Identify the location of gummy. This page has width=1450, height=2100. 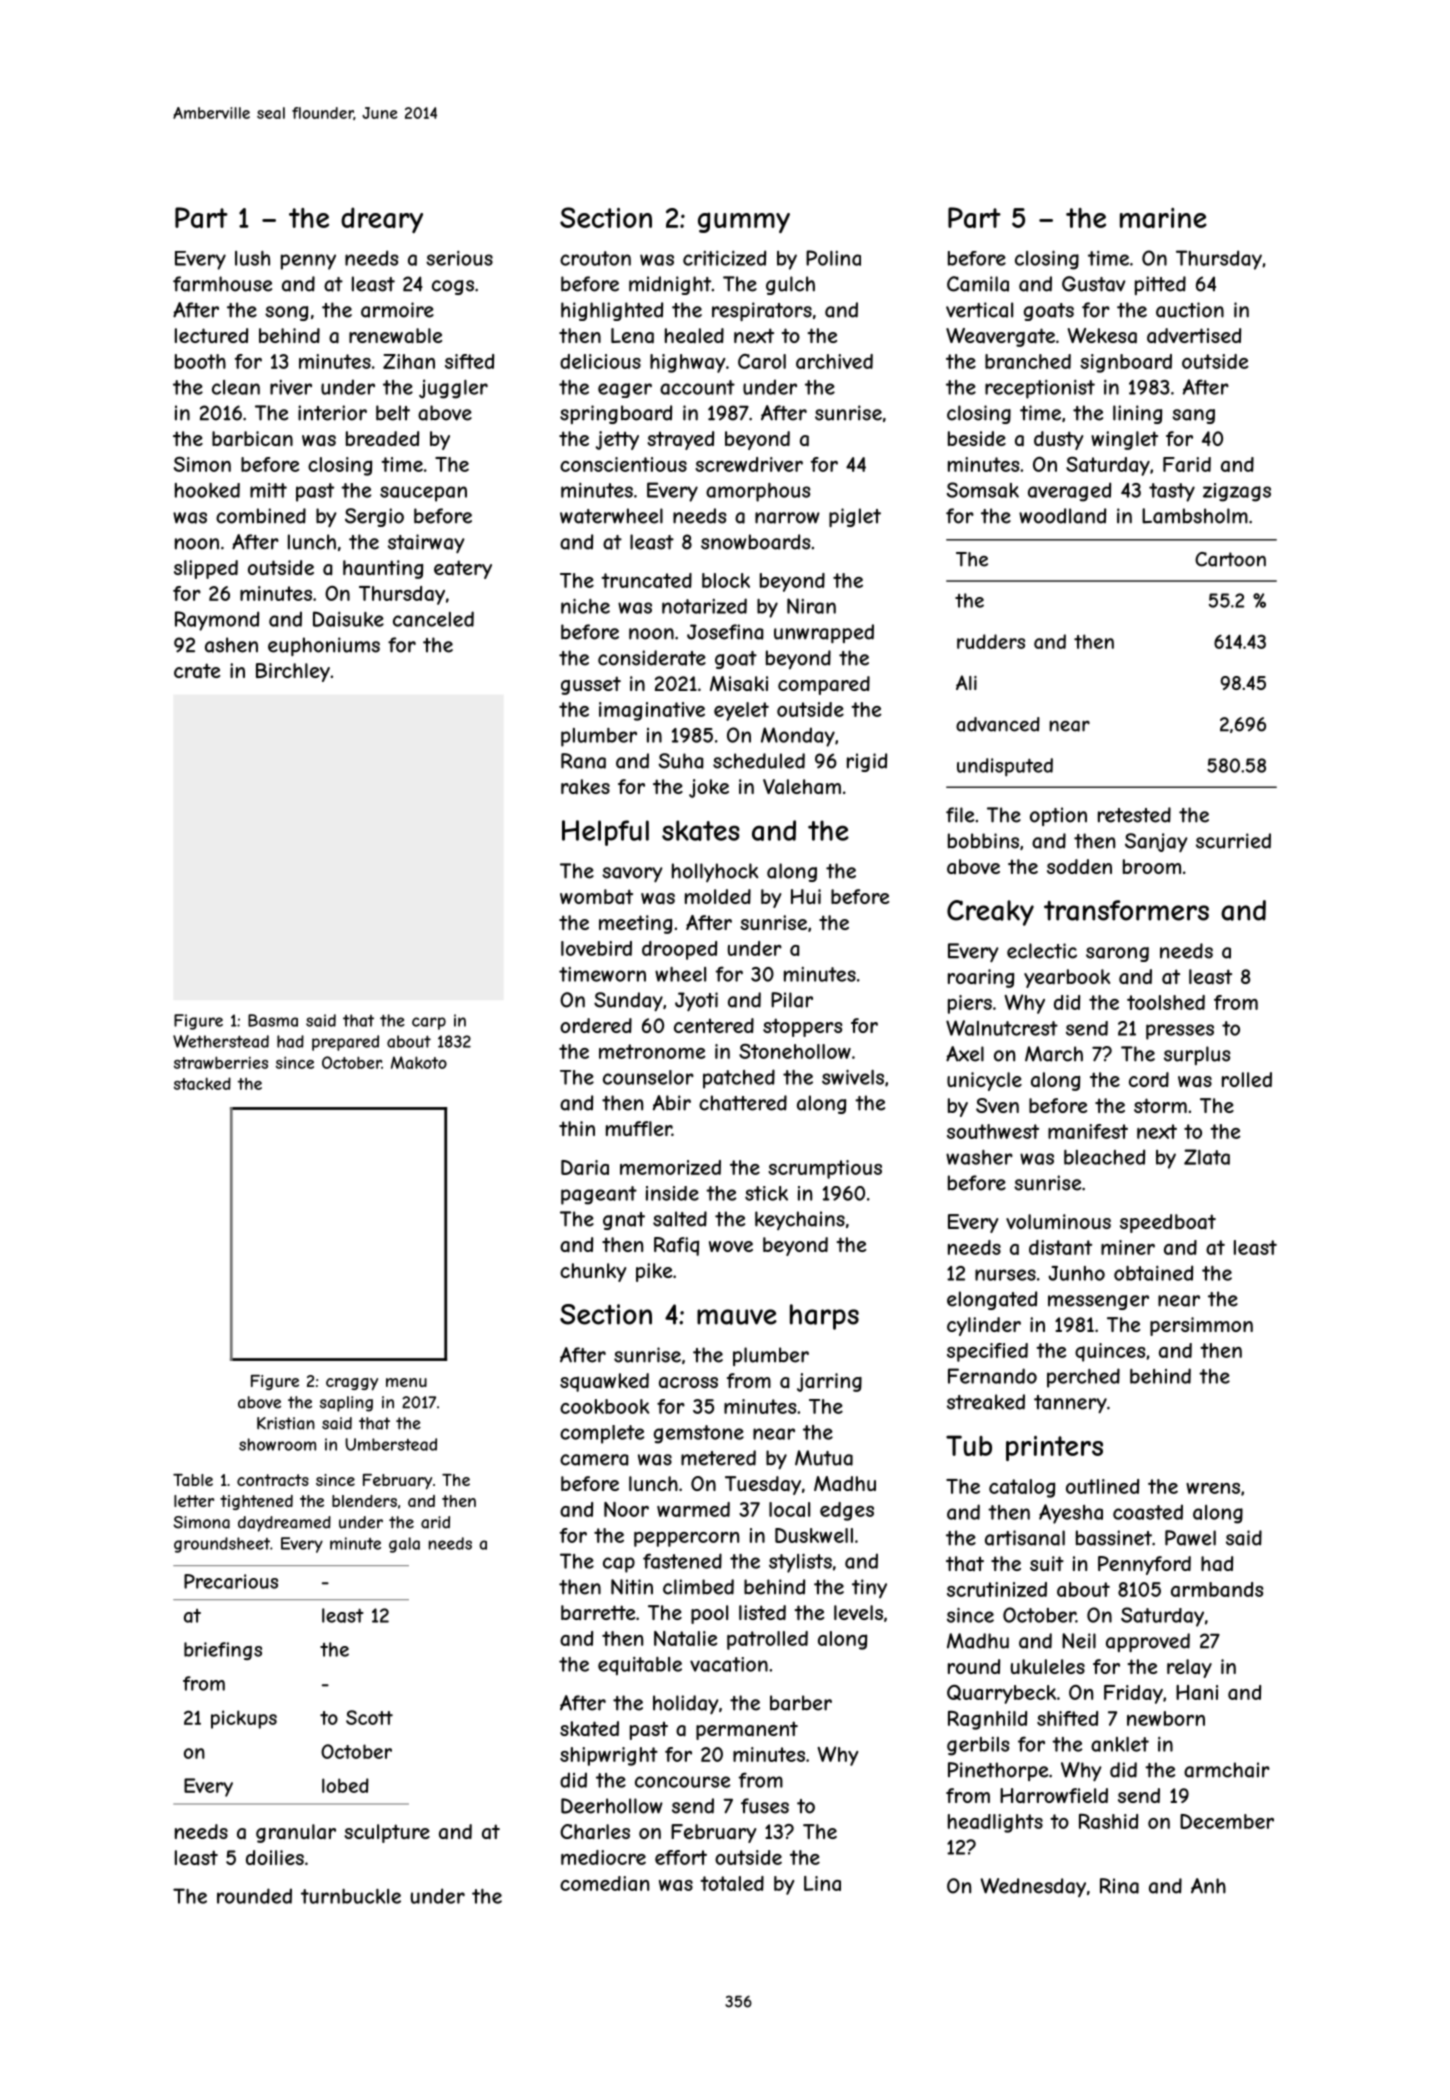
(744, 222).
